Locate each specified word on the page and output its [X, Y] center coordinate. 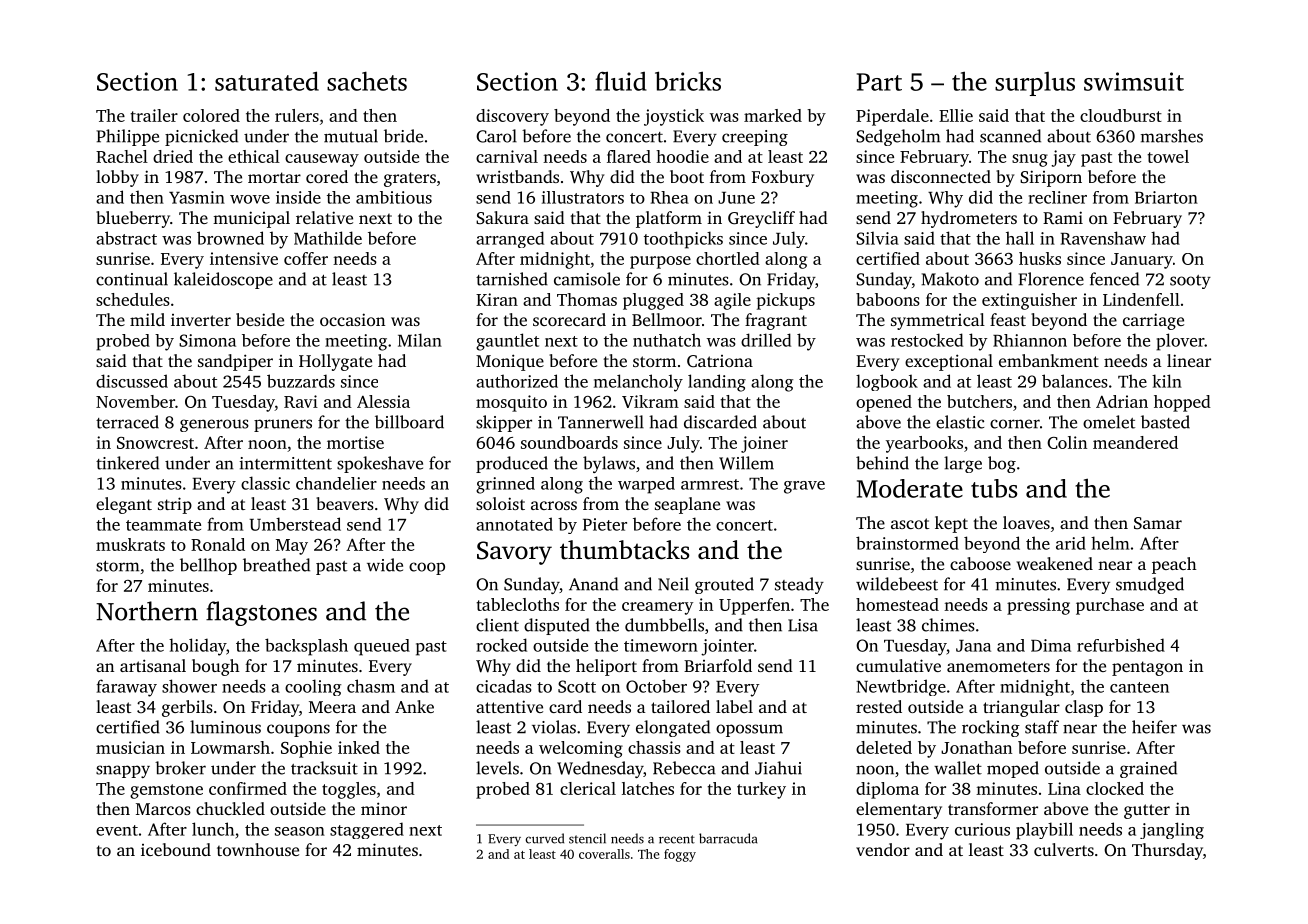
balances [1075, 381]
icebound [176, 849]
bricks [688, 81]
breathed [276, 565]
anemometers [998, 666]
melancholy [638, 383]
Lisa [803, 625]
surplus [1035, 84]
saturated [267, 81]
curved [544, 838]
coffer [306, 258]
